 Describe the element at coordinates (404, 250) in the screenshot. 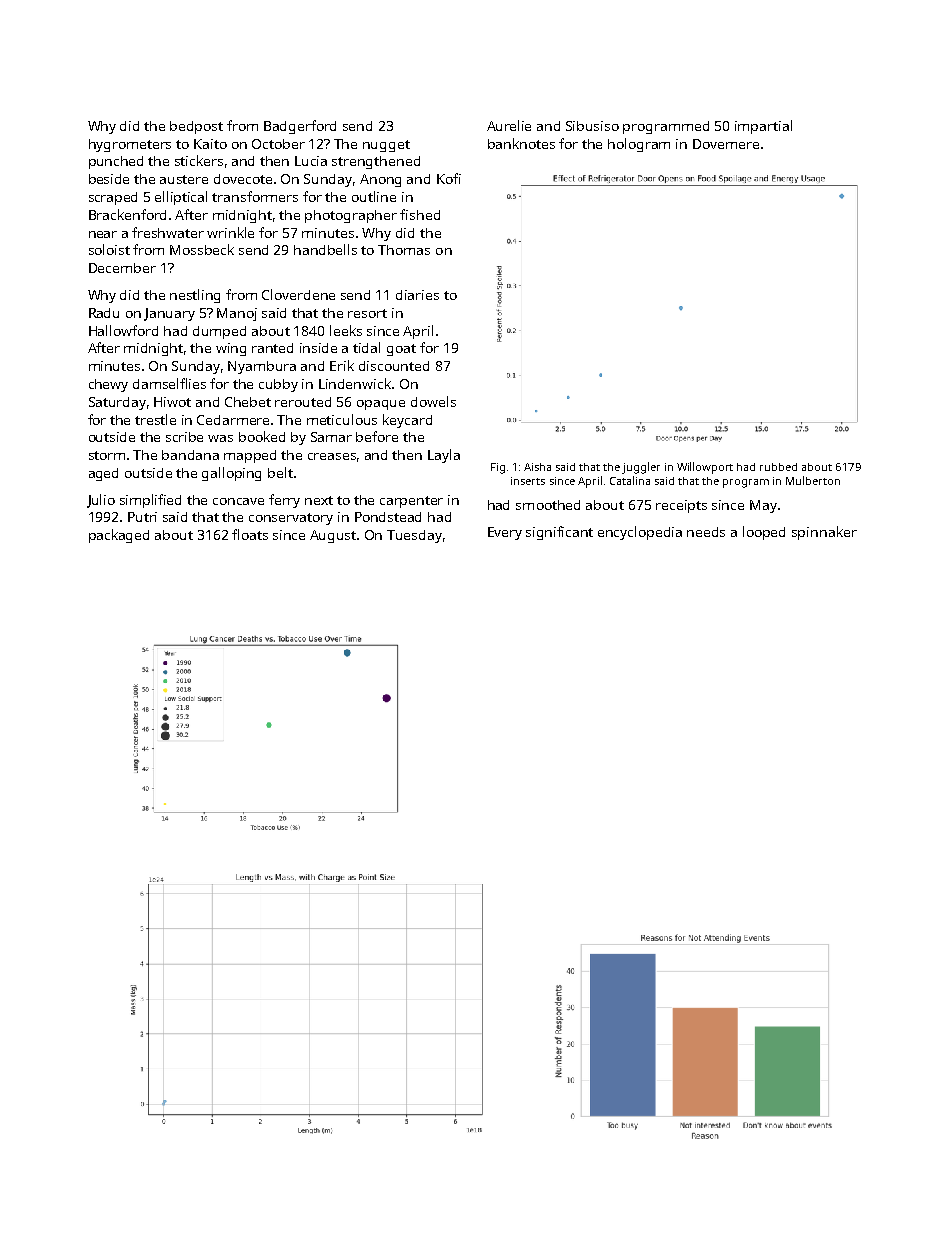

I see `Thomas` at that location.
